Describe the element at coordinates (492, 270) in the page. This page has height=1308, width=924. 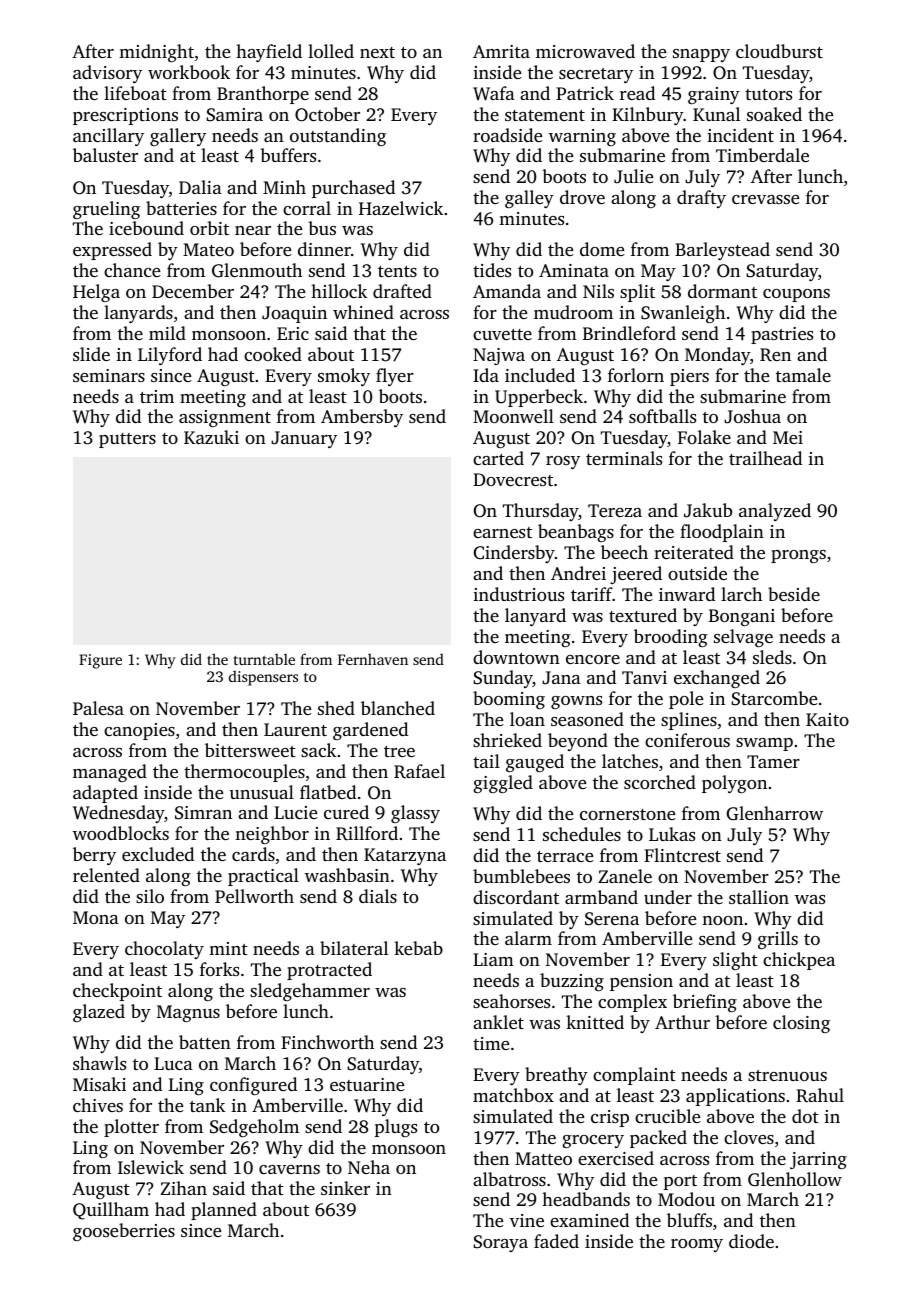
I see `tides` at that location.
